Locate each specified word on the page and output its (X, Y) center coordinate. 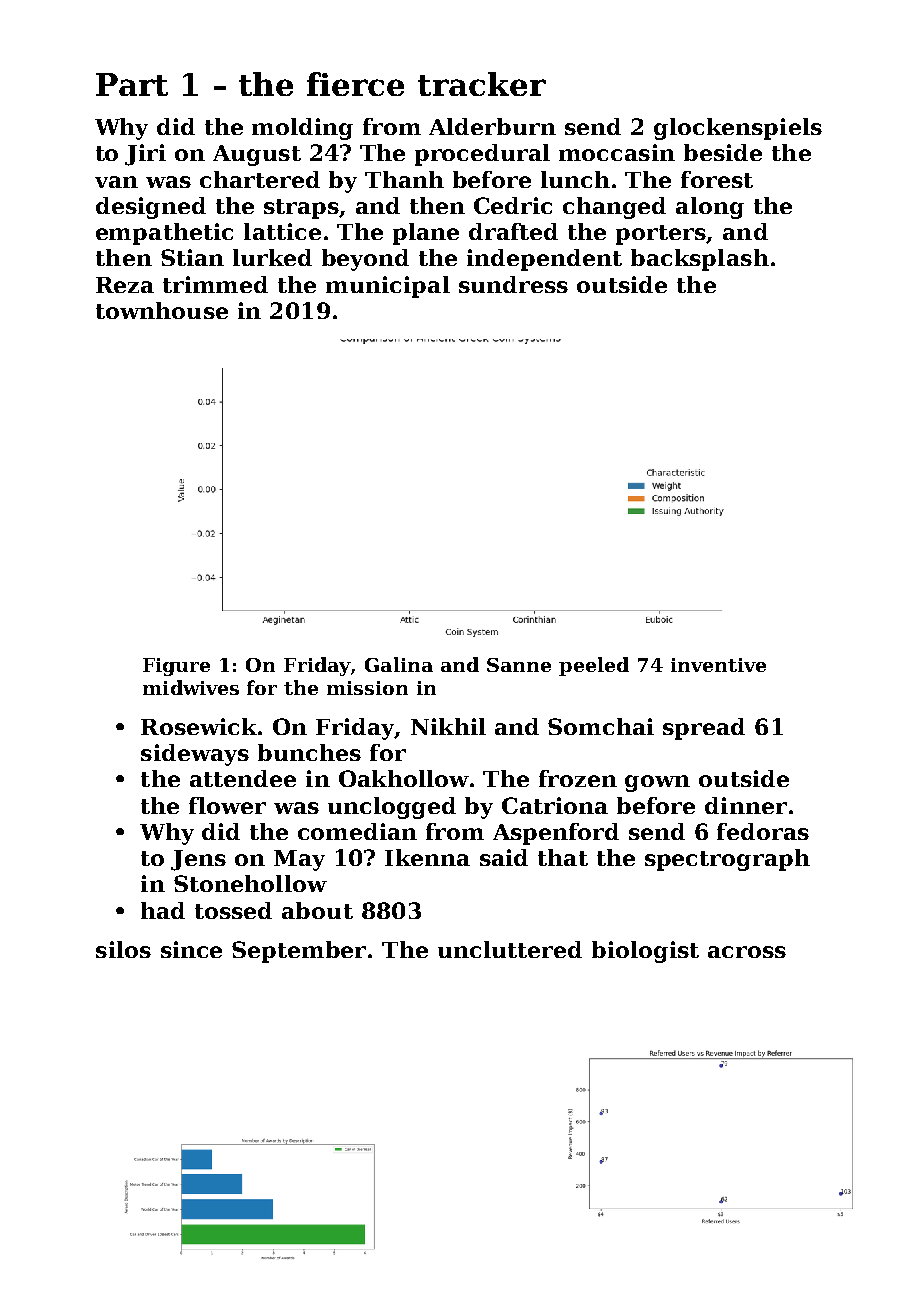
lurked (272, 257)
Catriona (555, 805)
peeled (594, 666)
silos (123, 949)
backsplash (700, 260)
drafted (513, 231)
